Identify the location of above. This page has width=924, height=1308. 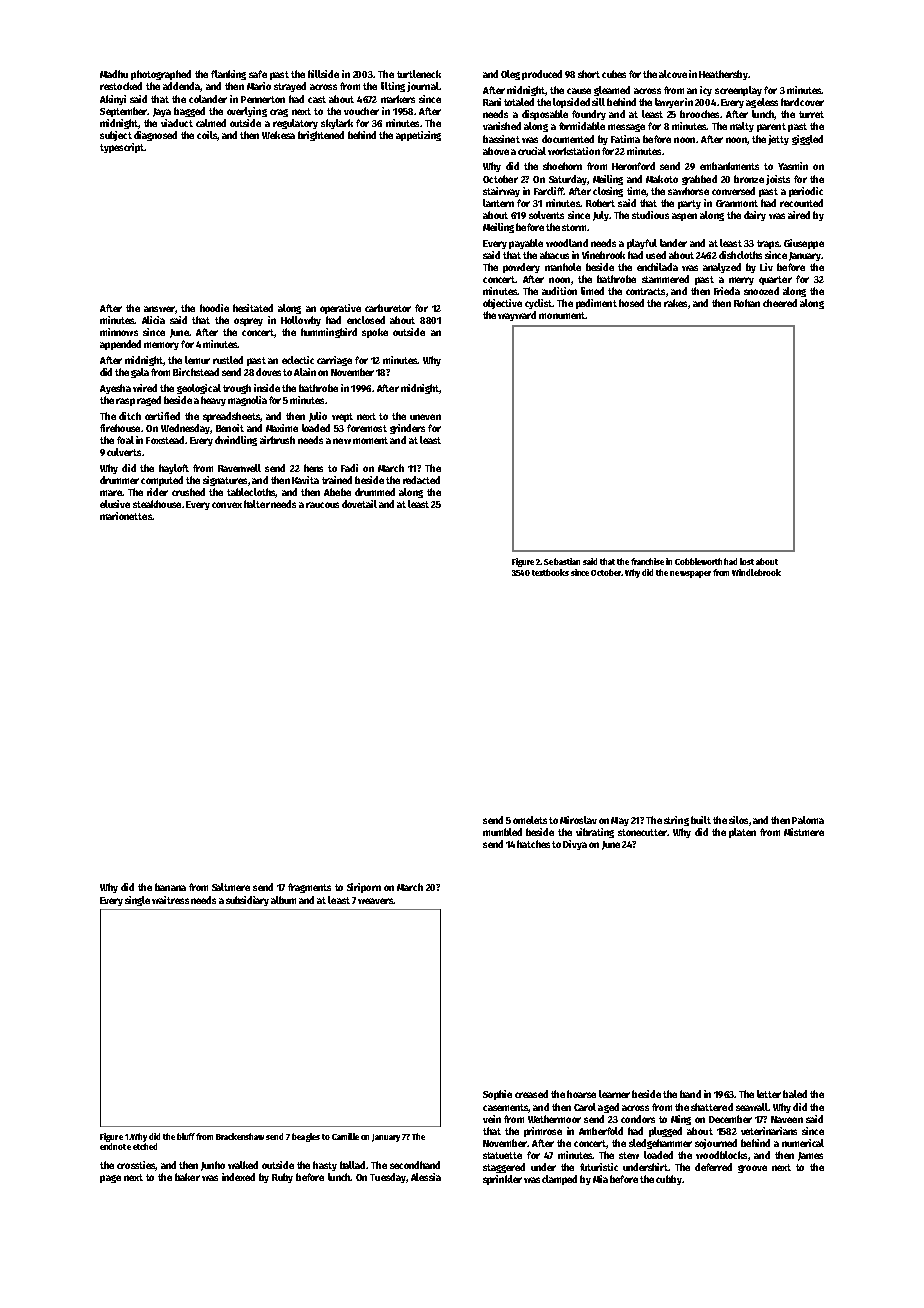
(496, 151).
